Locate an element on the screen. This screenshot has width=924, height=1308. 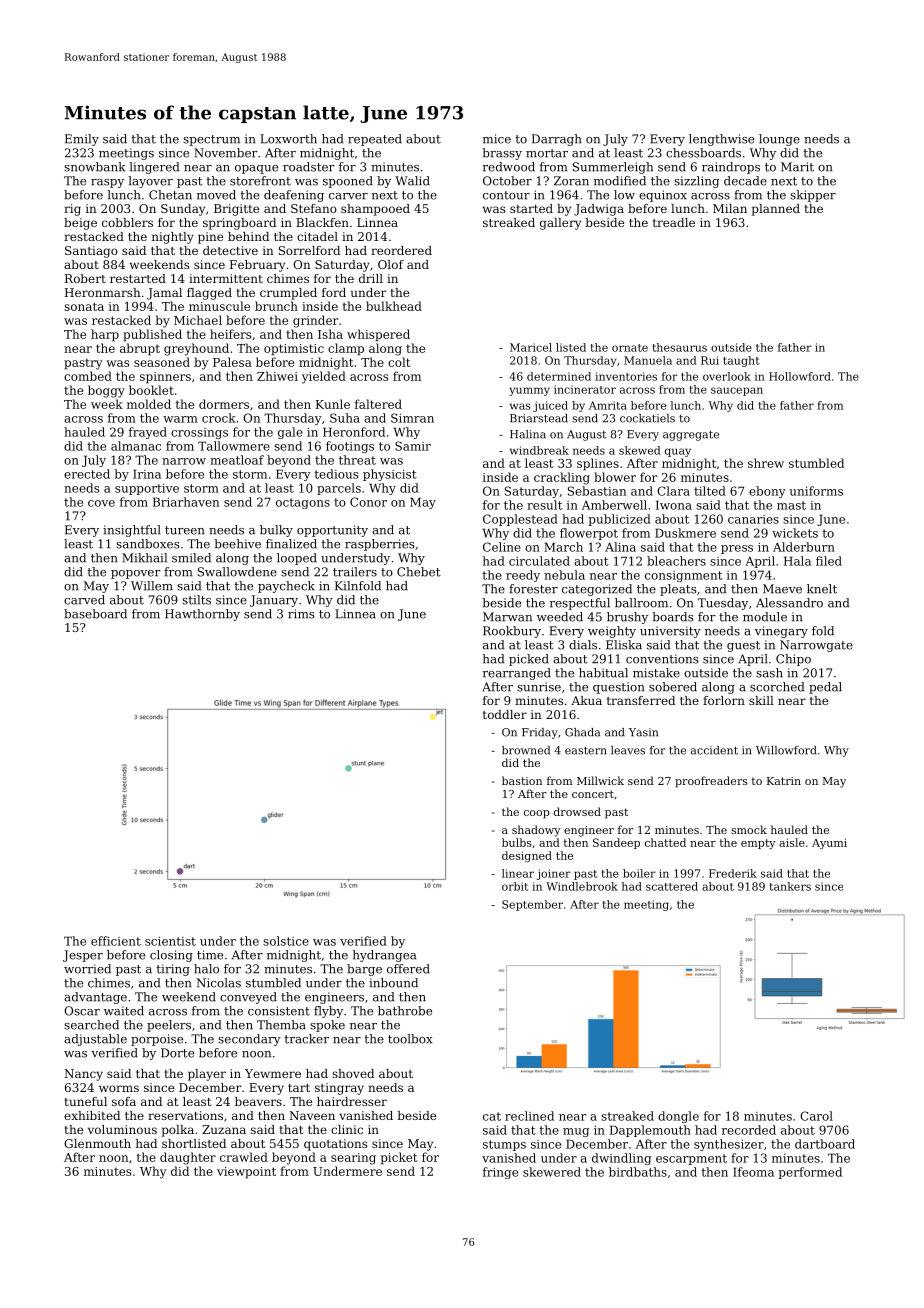
picket is located at coordinates (399, 1158).
